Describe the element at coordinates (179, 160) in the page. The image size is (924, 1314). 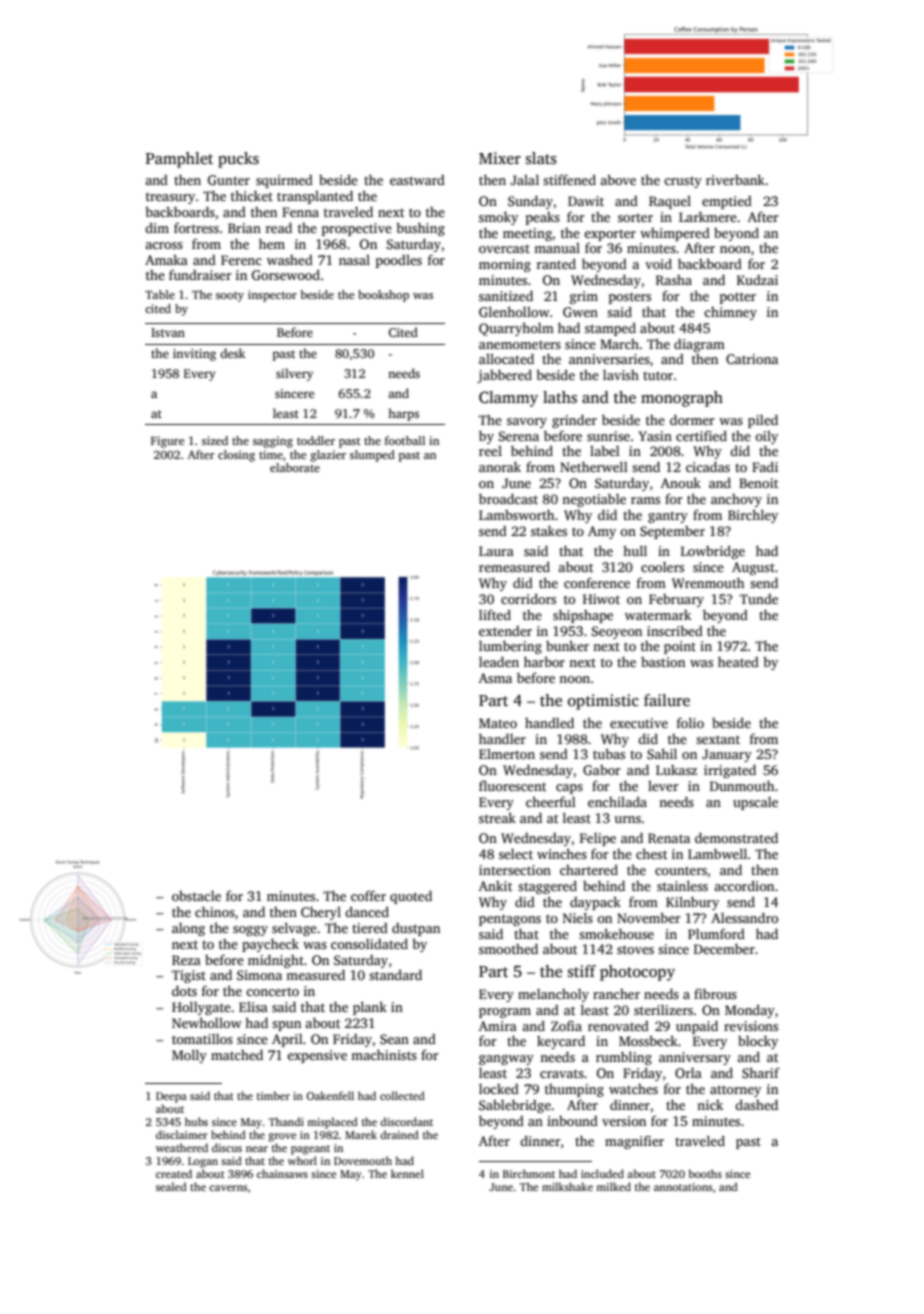
I see `Pamphlet` at that location.
